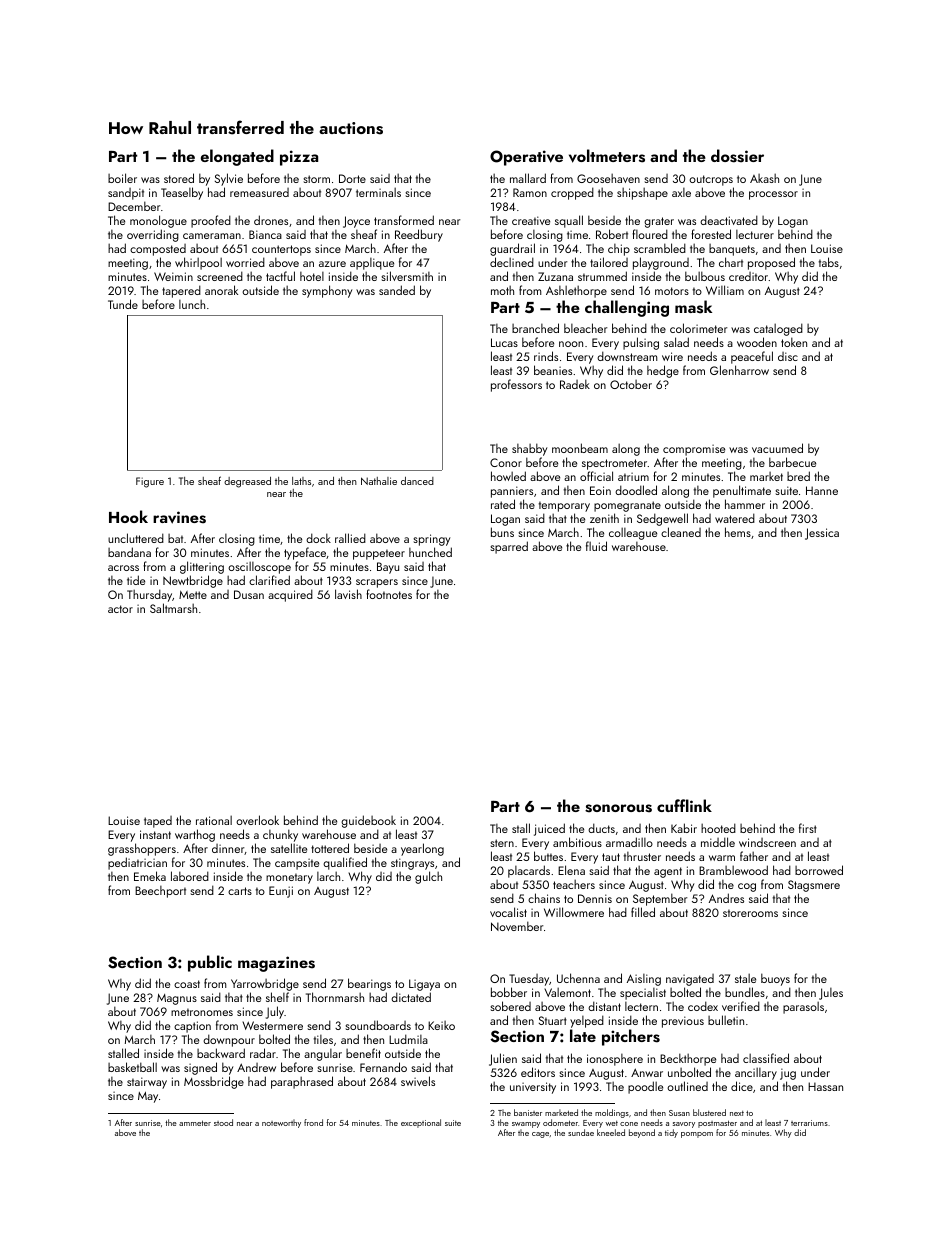 The width and height of the screenshot is (952, 1233). Describe the element at coordinates (195, 1123) in the screenshot. I see `ammeter` at that location.
